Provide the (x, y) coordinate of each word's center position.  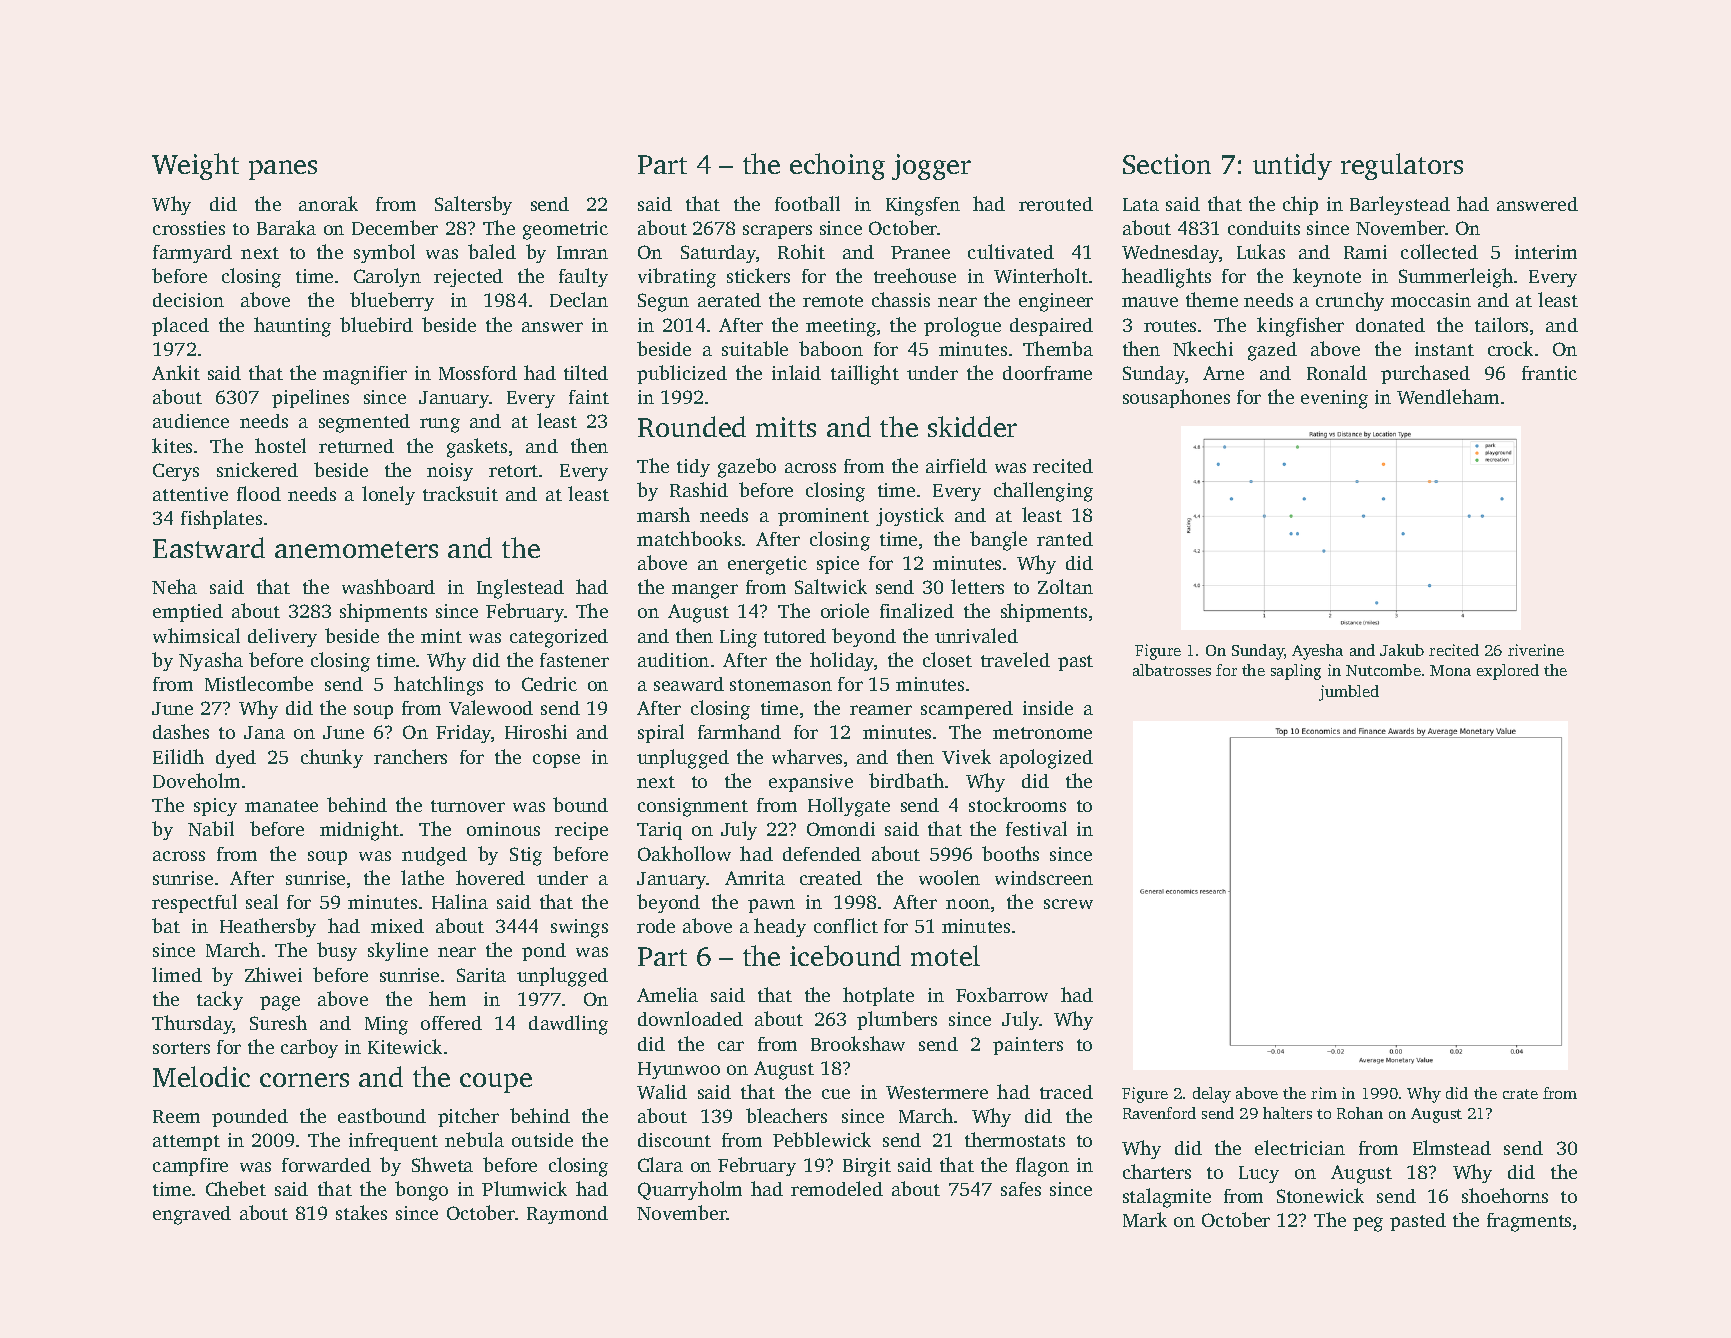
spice (838, 565)
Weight (195, 166)
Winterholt (1041, 275)
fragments (1529, 1222)
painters (1028, 1046)
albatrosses (1172, 670)
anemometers (356, 549)
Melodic (201, 1076)
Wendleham (1448, 396)
